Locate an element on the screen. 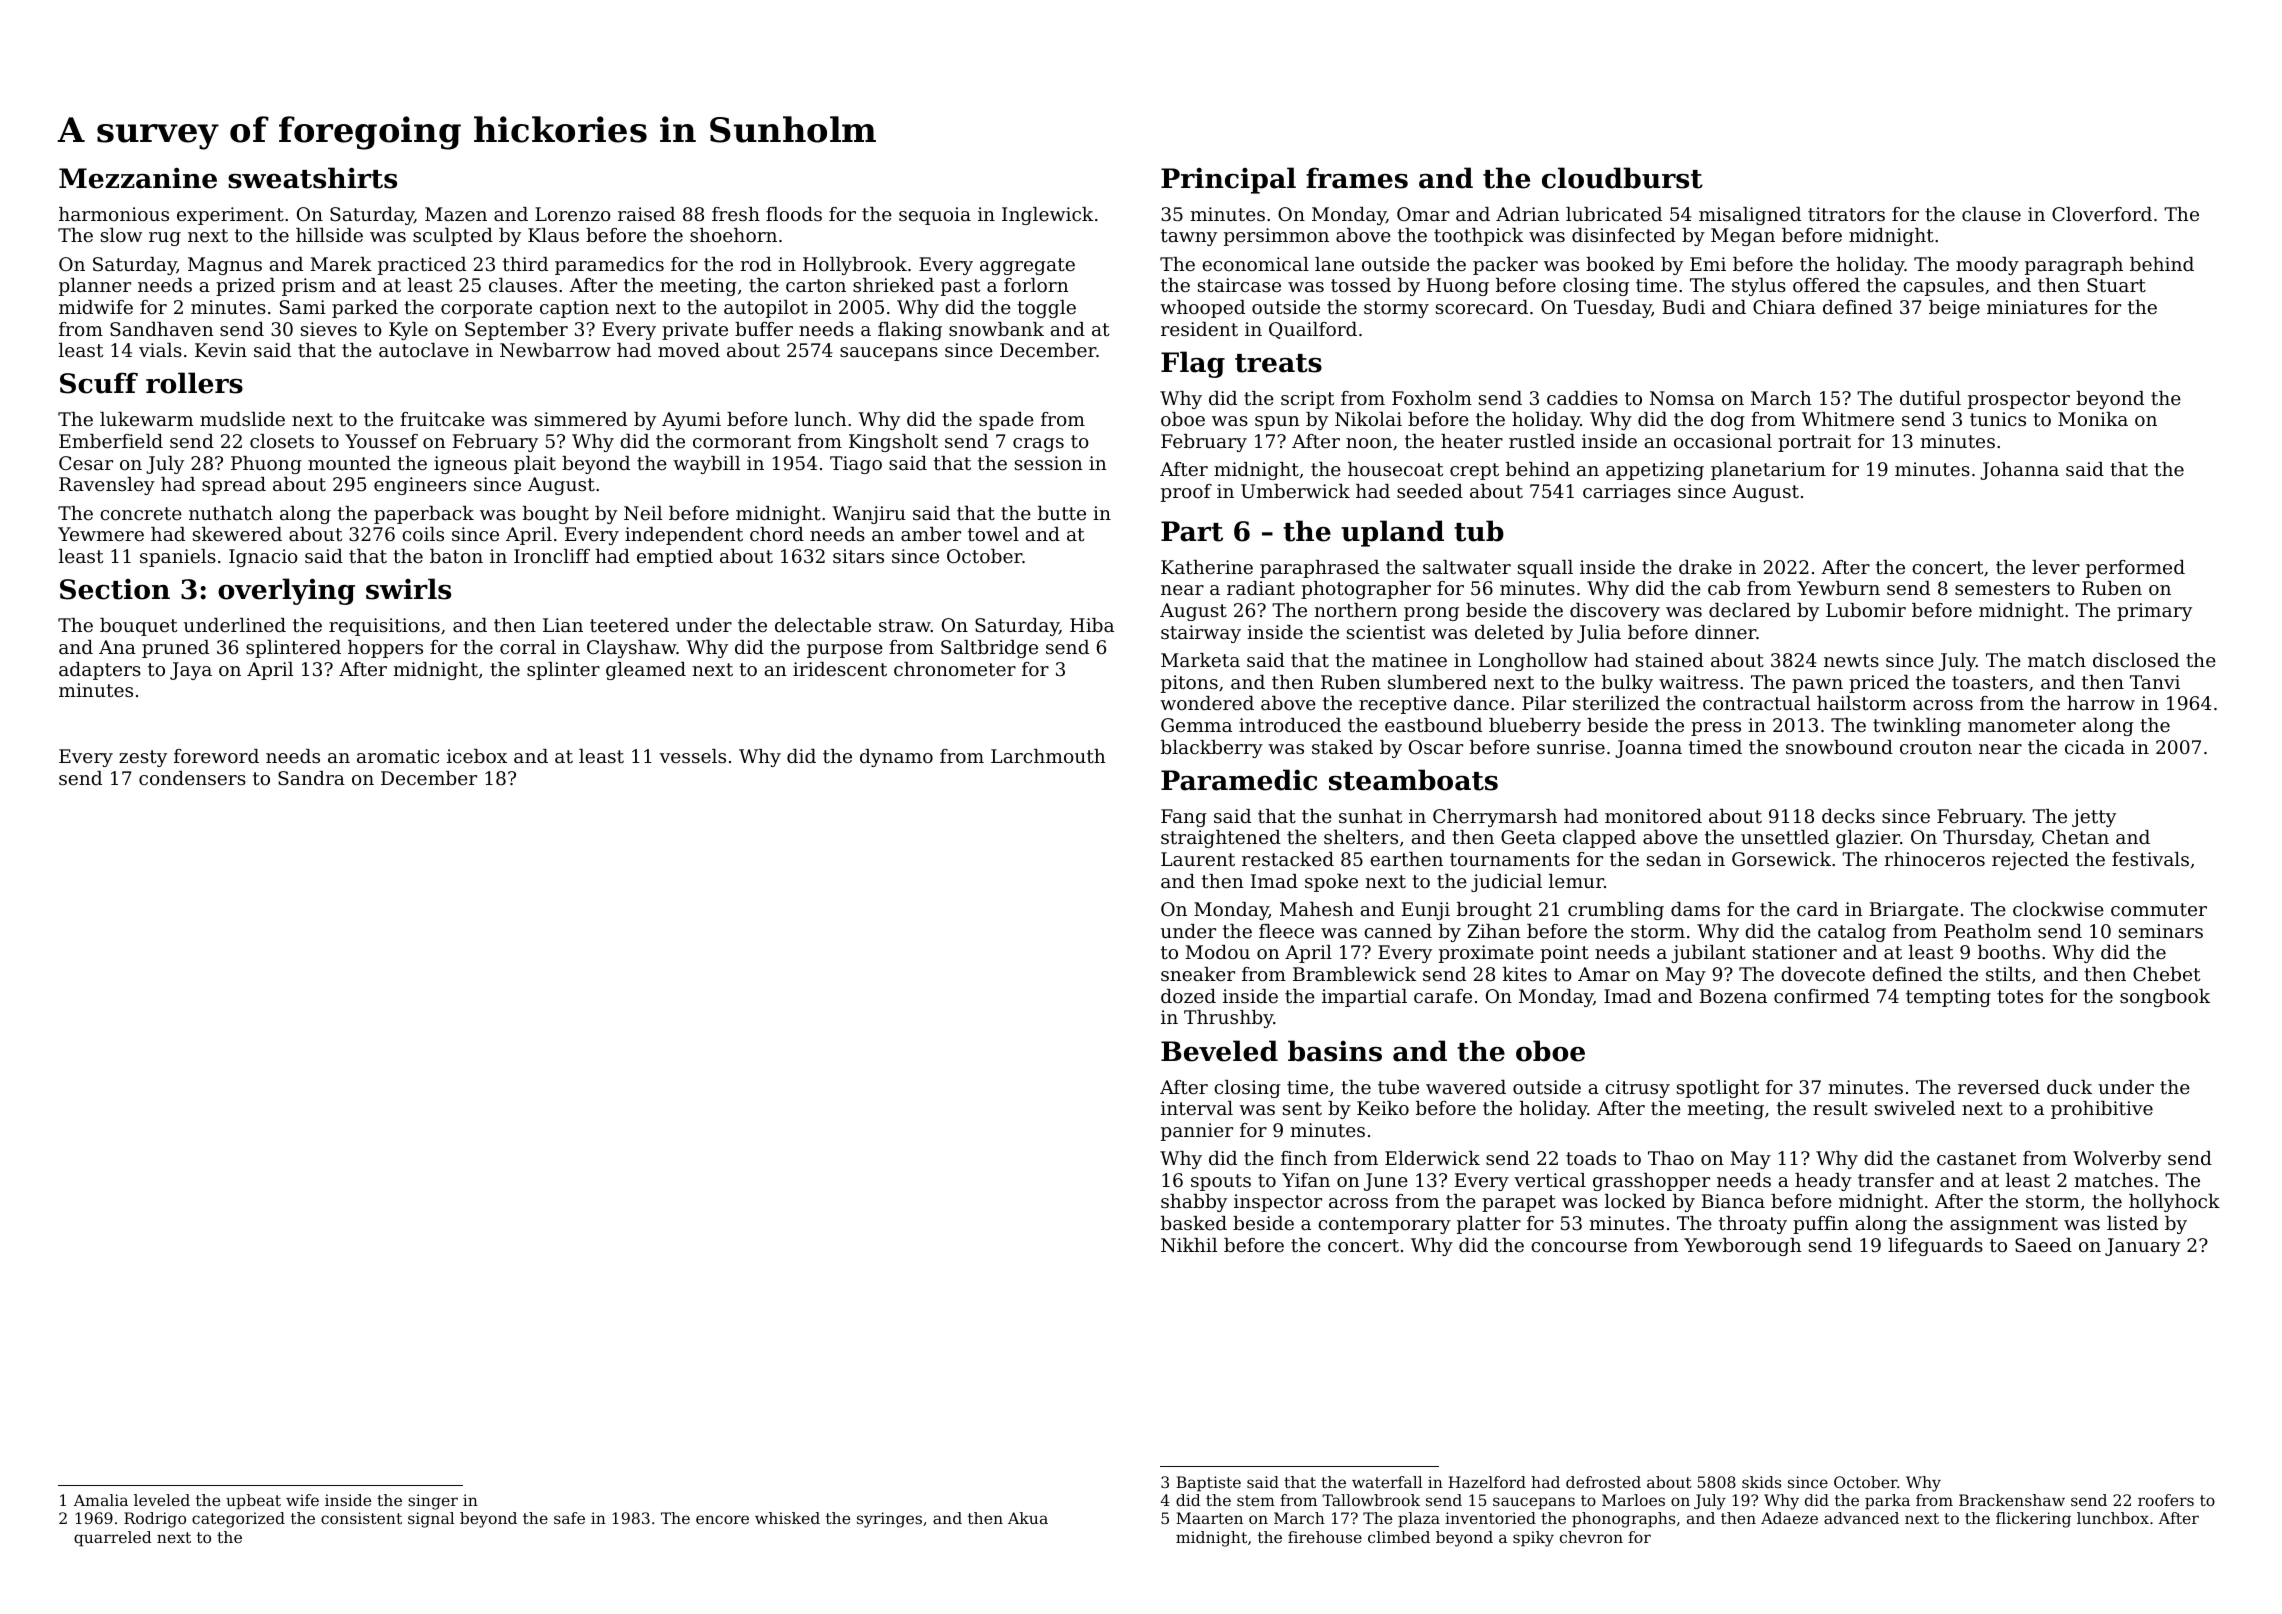  condensers is located at coordinates (192, 778).
